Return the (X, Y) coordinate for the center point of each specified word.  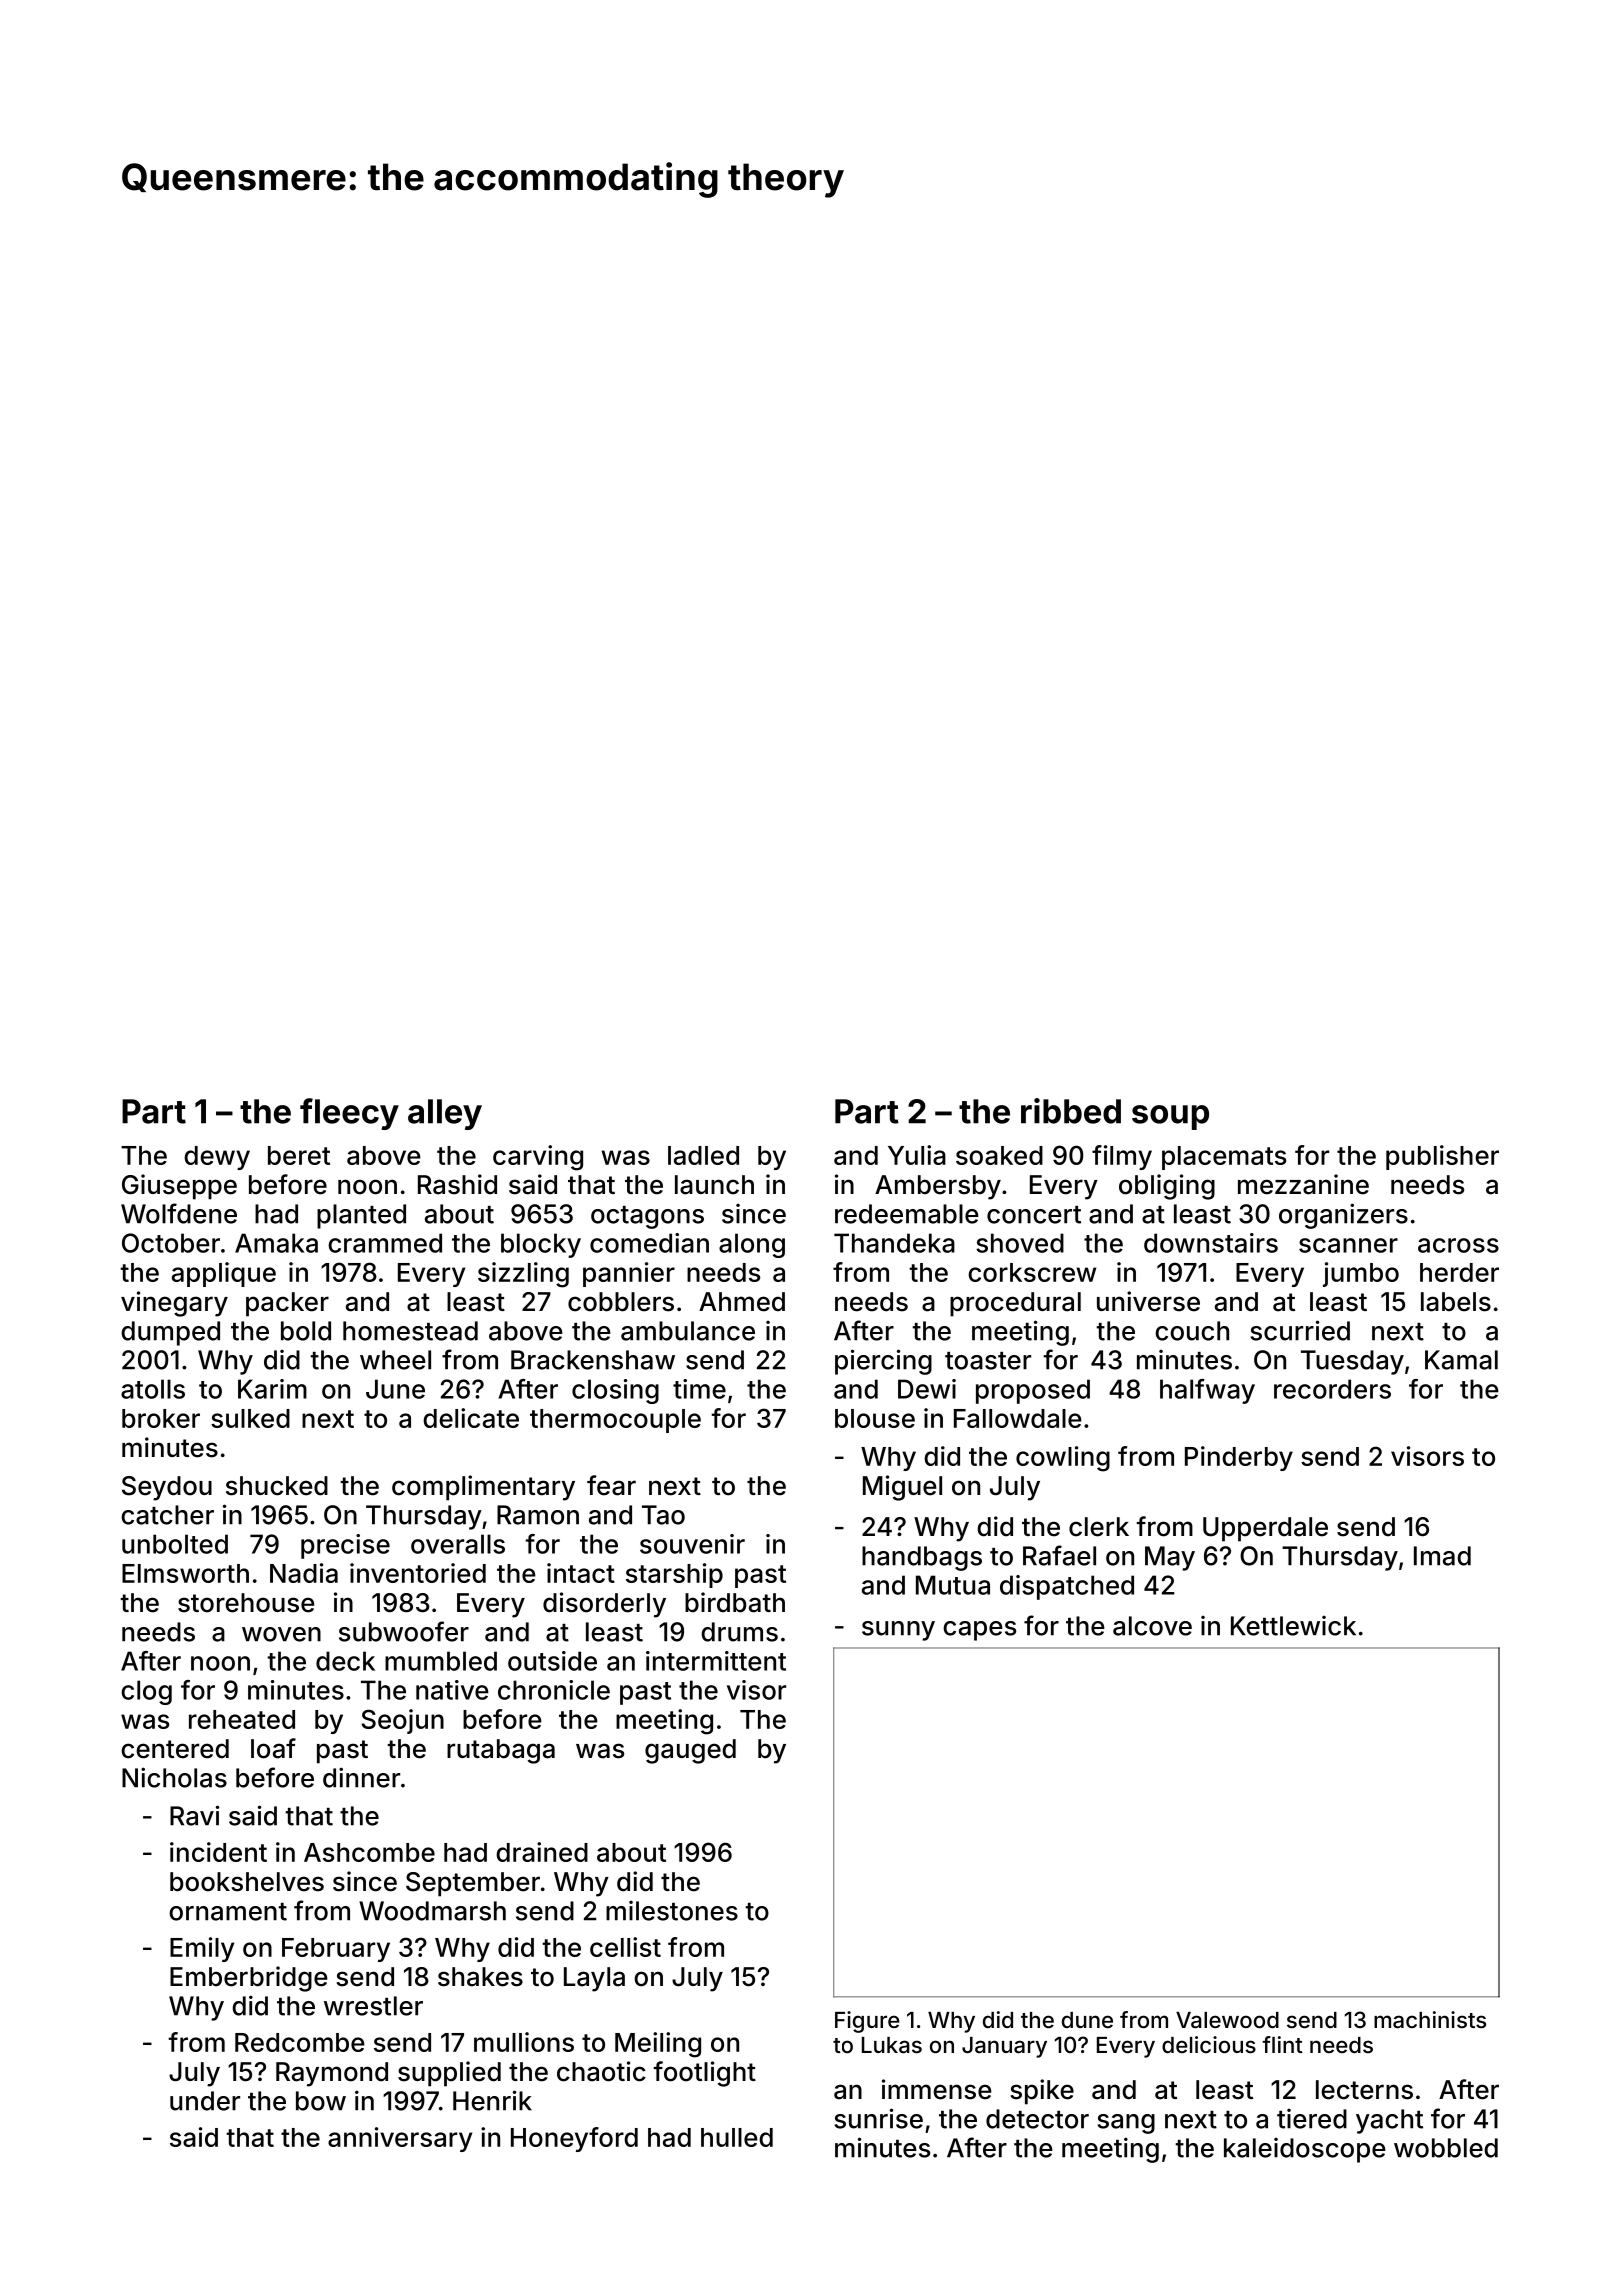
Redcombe (300, 2042)
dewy (217, 1158)
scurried (1300, 1330)
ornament (228, 1912)
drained (542, 1852)
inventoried (418, 1573)
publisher (1442, 1157)
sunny (898, 1631)
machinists (1430, 2020)
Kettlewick (1293, 1626)
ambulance (688, 1331)
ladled (703, 1155)
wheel (395, 1360)
